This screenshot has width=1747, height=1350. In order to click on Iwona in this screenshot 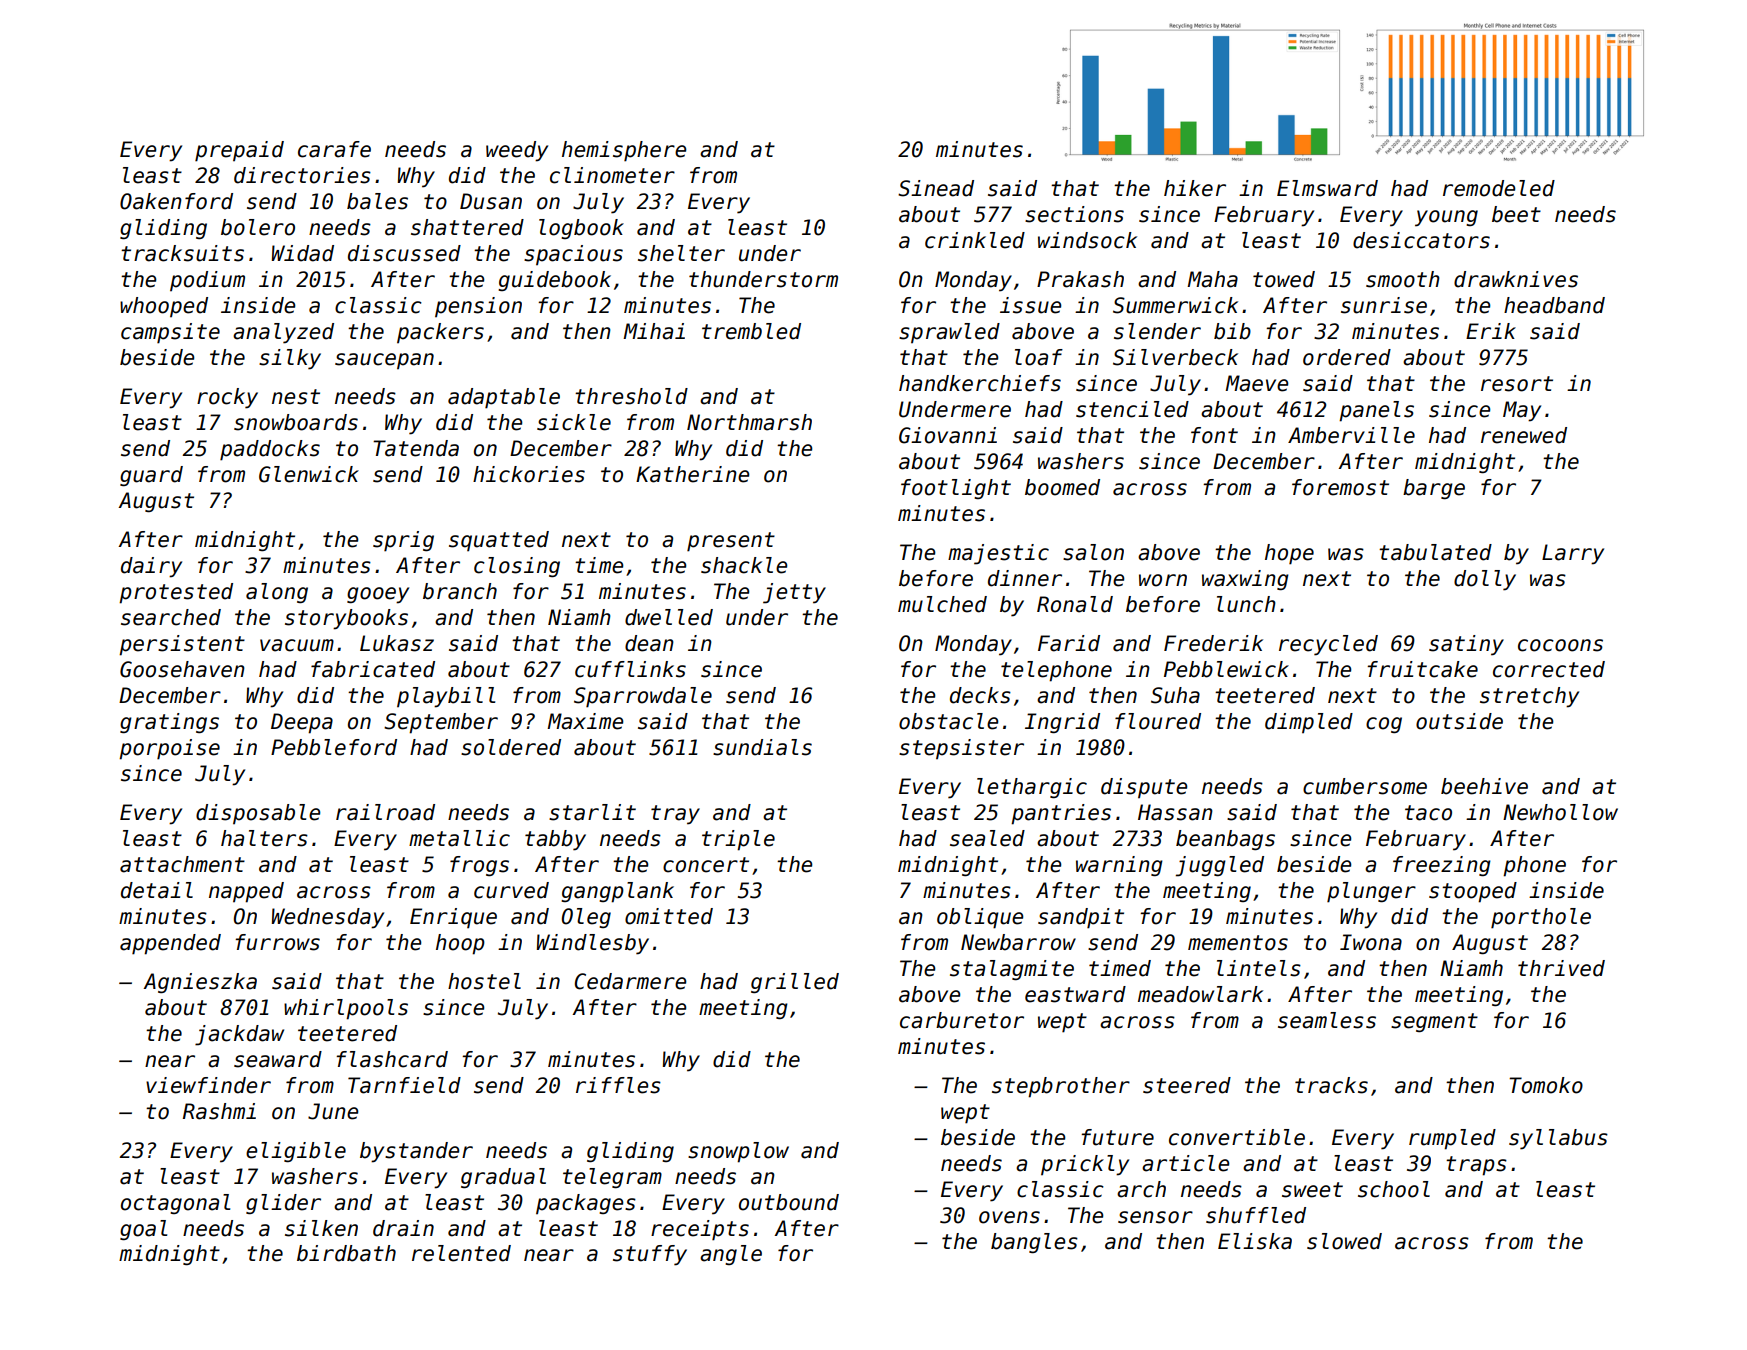, I will do `click(1371, 942)`.
